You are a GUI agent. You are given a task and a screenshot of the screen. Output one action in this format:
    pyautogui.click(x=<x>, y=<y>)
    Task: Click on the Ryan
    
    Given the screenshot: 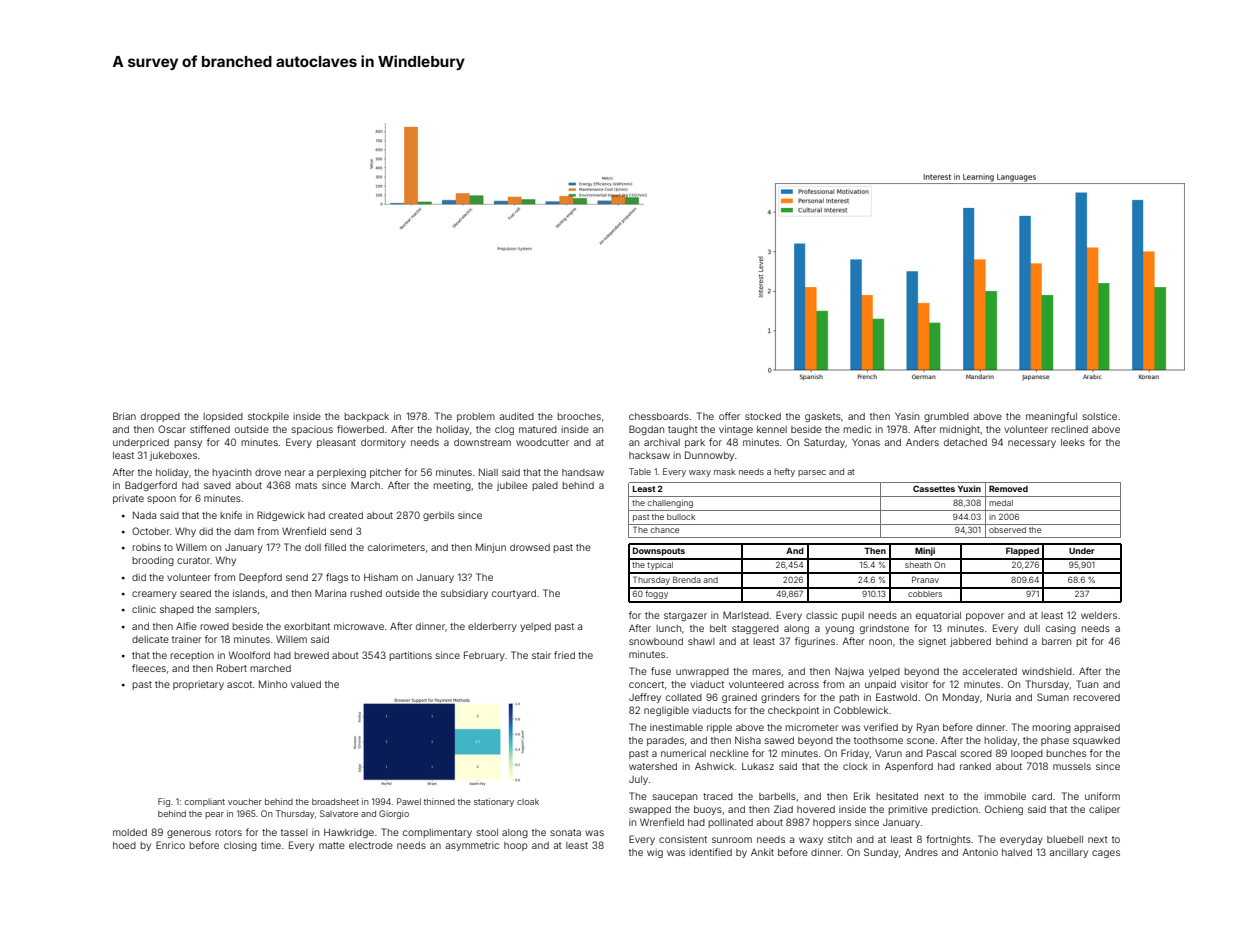 What is the action you would take?
    pyautogui.click(x=928, y=728)
